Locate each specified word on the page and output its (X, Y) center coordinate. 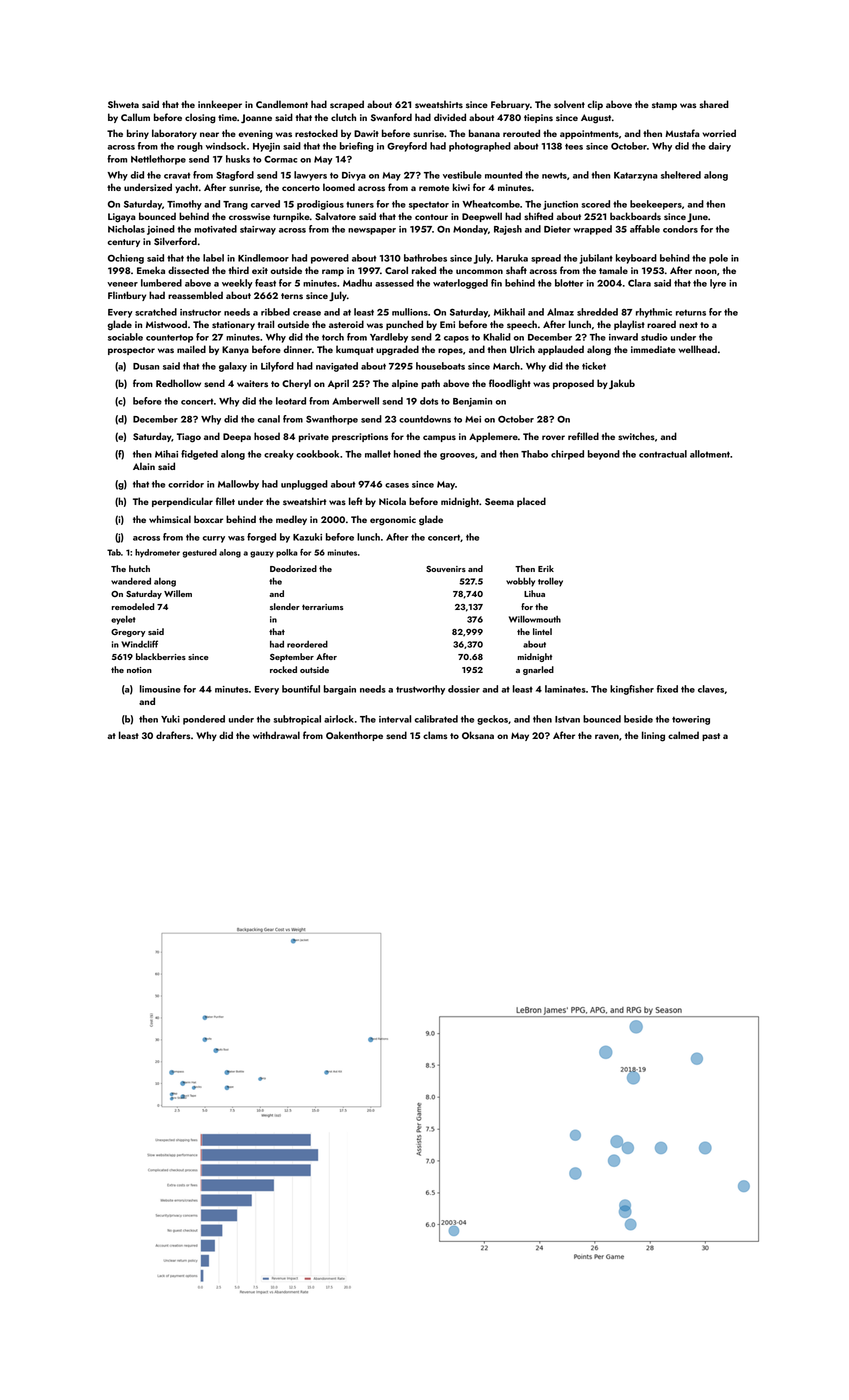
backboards (635, 216)
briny (138, 134)
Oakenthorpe (354, 736)
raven (607, 736)
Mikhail (509, 312)
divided (450, 117)
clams (435, 735)
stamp (664, 106)
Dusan (146, 366)
